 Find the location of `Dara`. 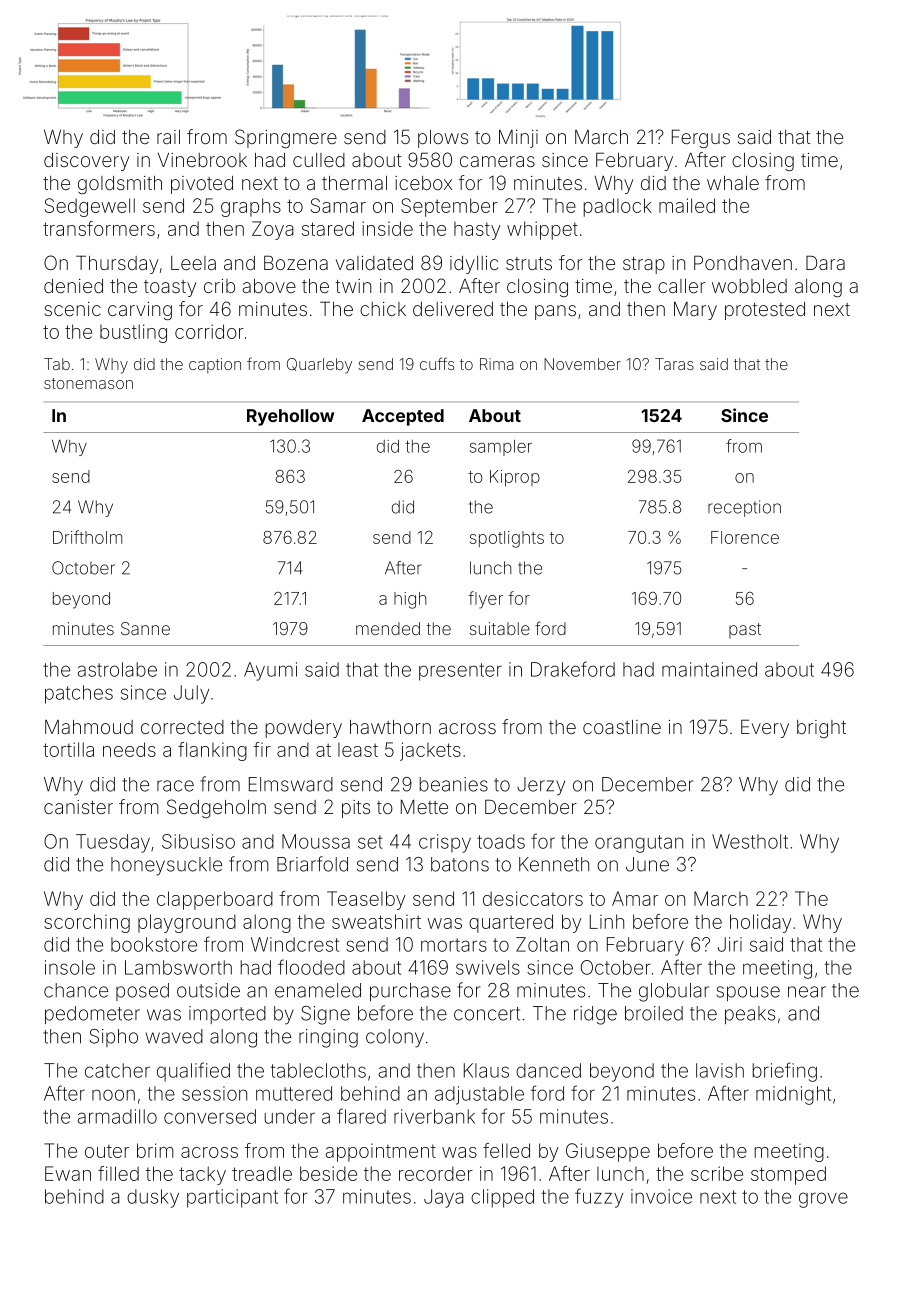

Dara is located at coordinates (825, 262).
